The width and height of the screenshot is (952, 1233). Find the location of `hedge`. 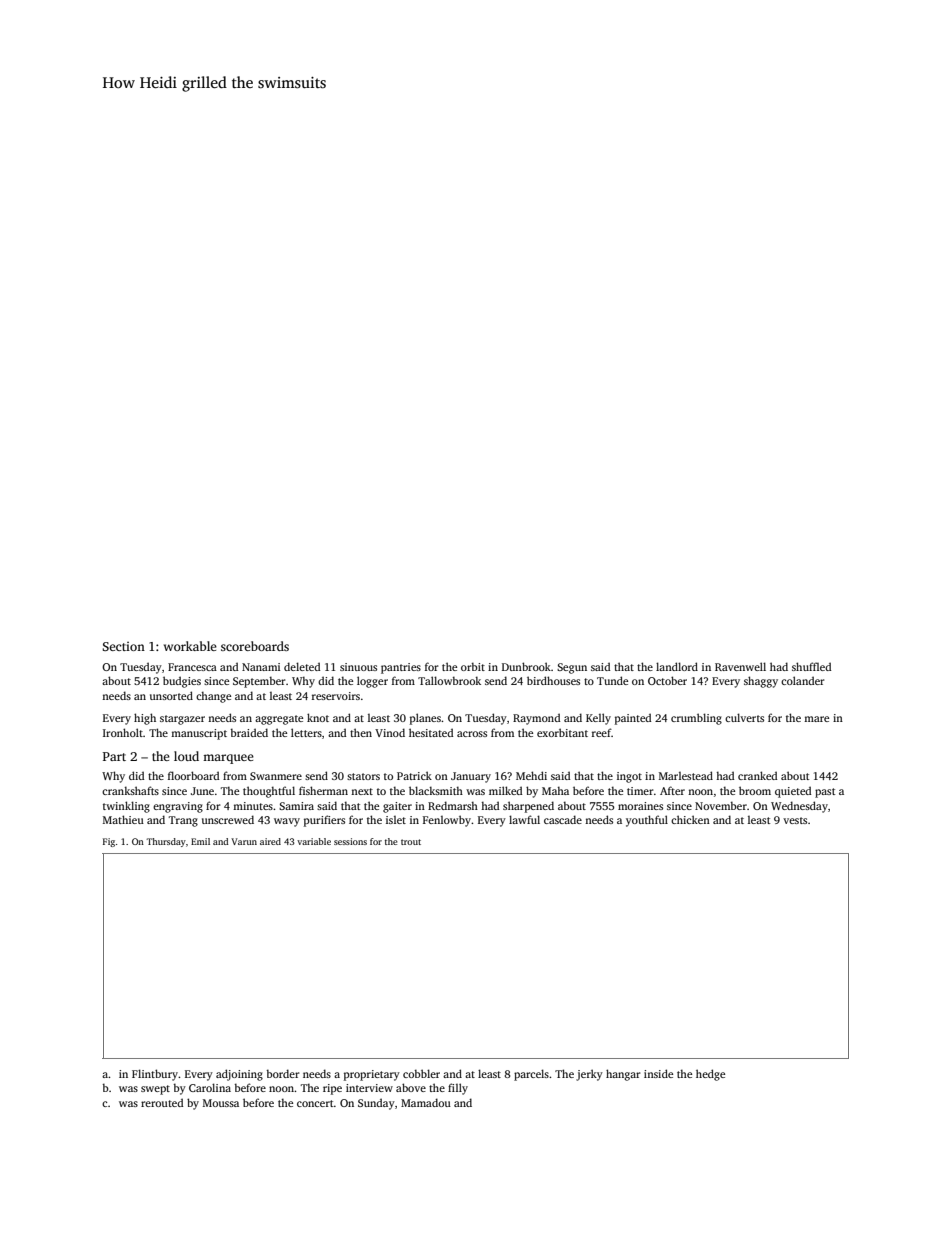

hedge is located at coordinates (710, 1075).
